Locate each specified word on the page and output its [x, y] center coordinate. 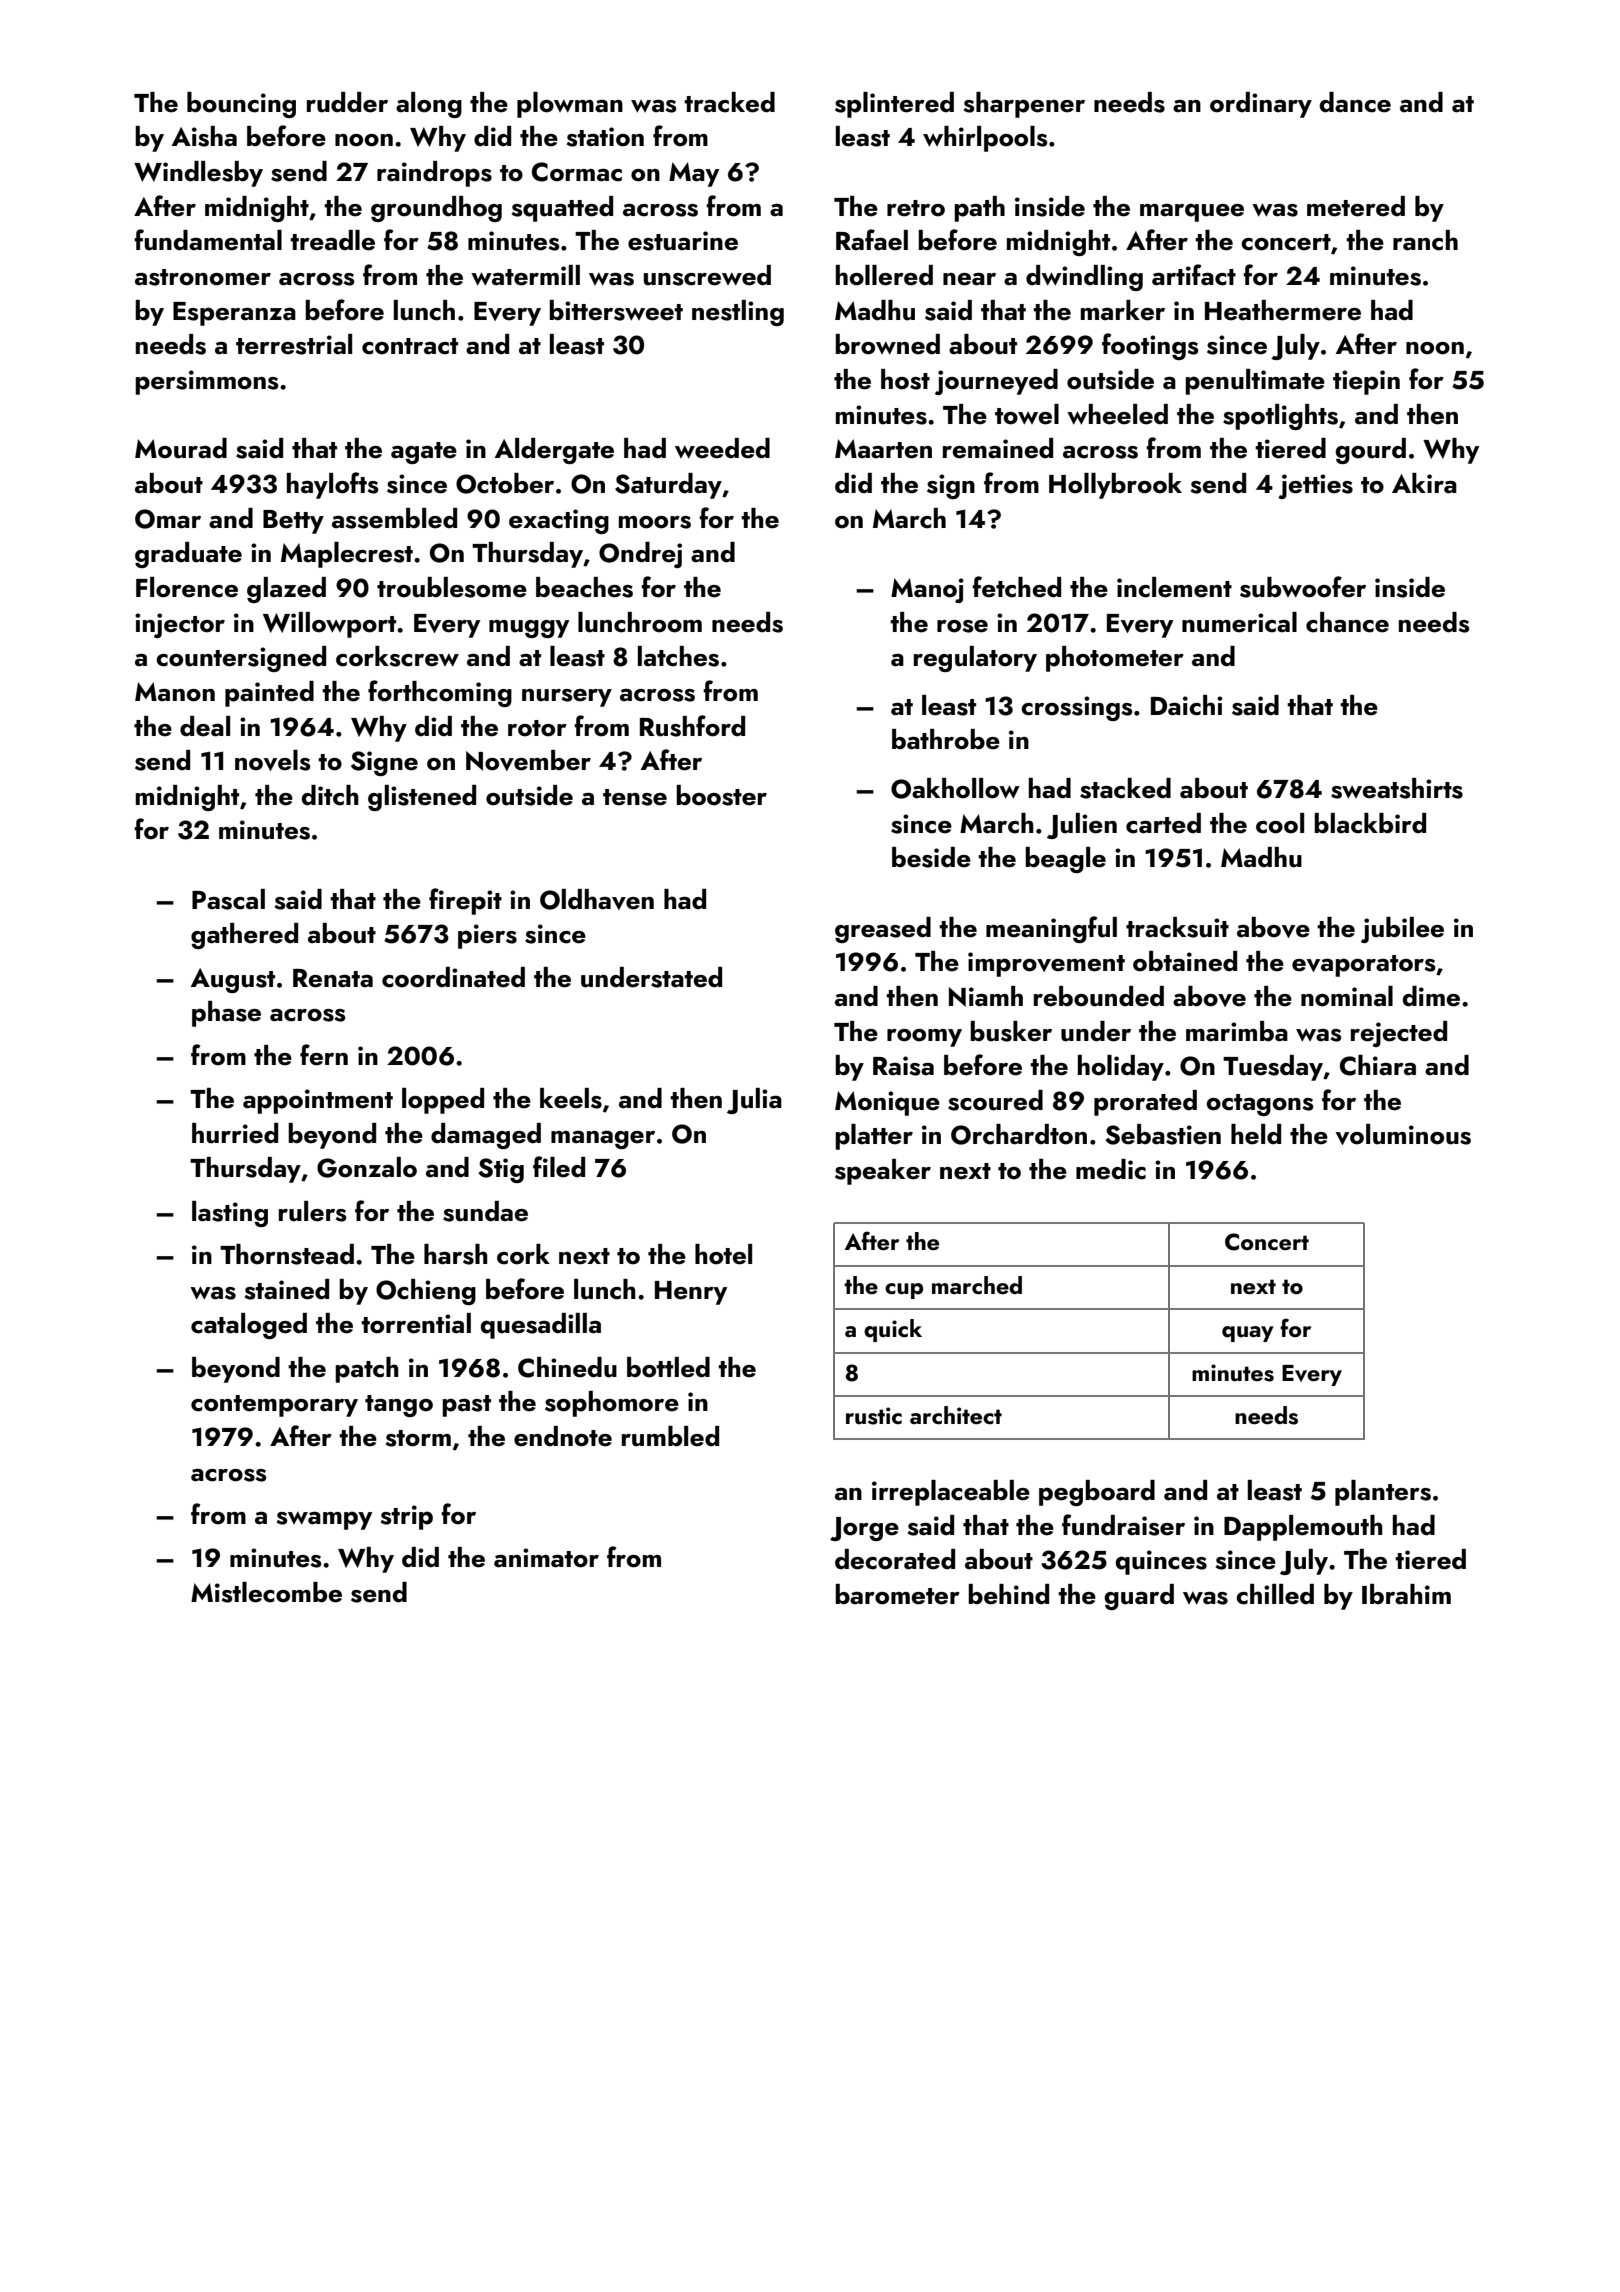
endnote [563, 1436]
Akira [1424, 483]
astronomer [203, 277]
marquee [1192, 212]
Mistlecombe [266, 1592]
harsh [456, 1254]
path [979, 209]
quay [1248, 1334]
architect [956, 1415]
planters [1383, 1493]
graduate [188, 555]
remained [998, 448]
